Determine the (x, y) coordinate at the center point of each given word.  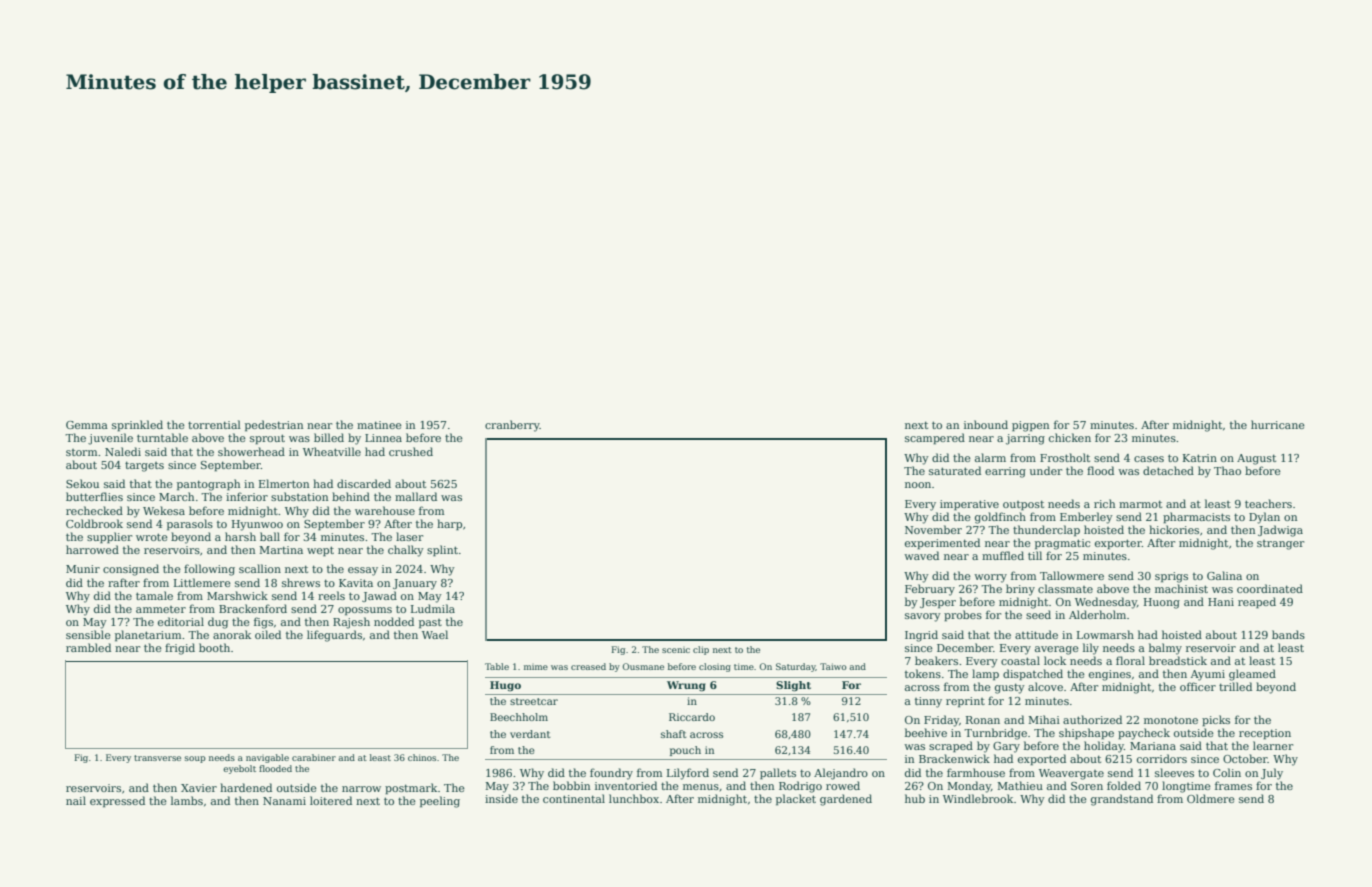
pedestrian (274, 425)
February (930, 590)
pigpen (1030, 426)
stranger (1280, 545)
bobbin (571, 785)
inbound (986, 424)
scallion (260, 568)
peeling (440, 802)
